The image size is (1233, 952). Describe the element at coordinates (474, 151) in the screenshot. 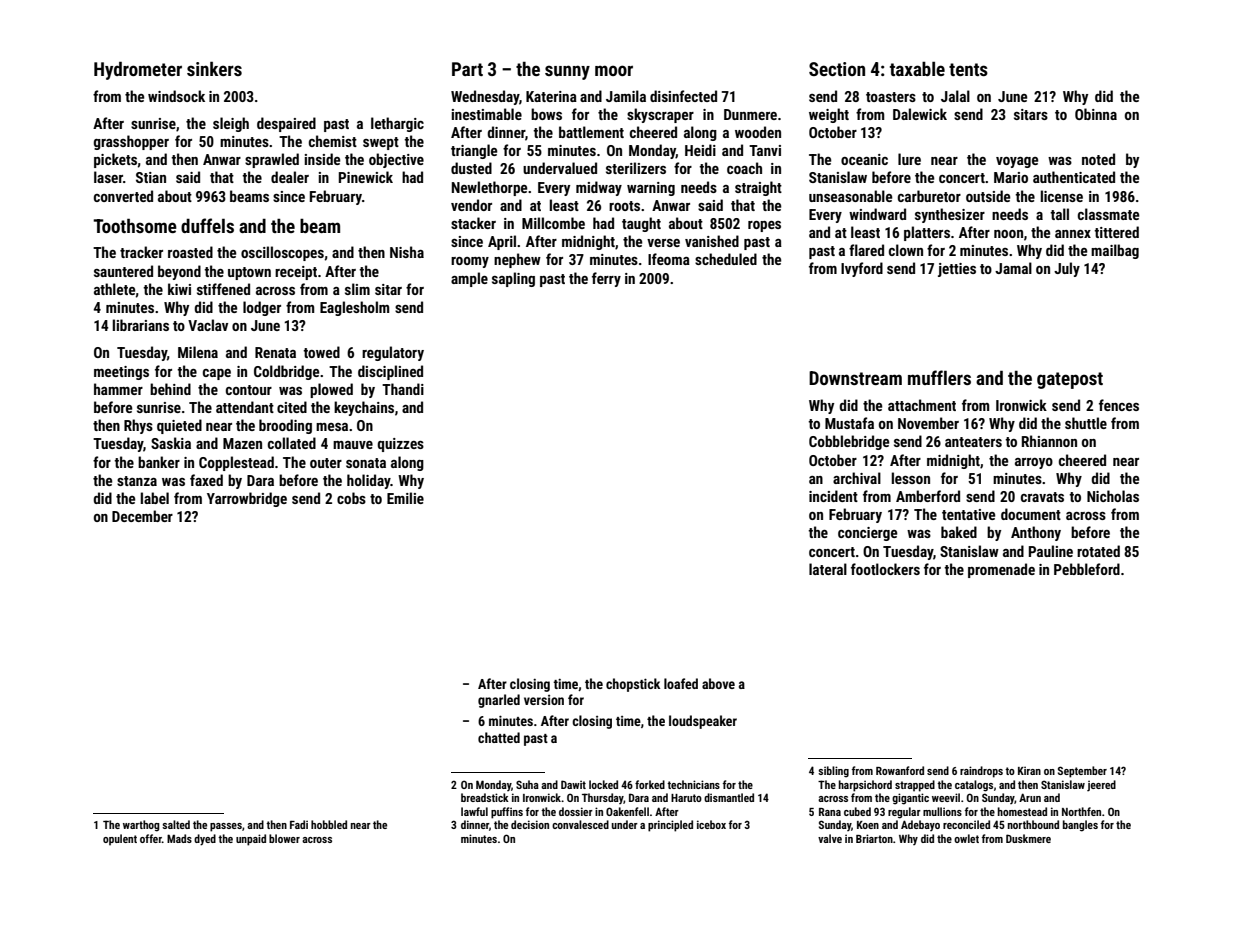

I see `triangle` at that location.
